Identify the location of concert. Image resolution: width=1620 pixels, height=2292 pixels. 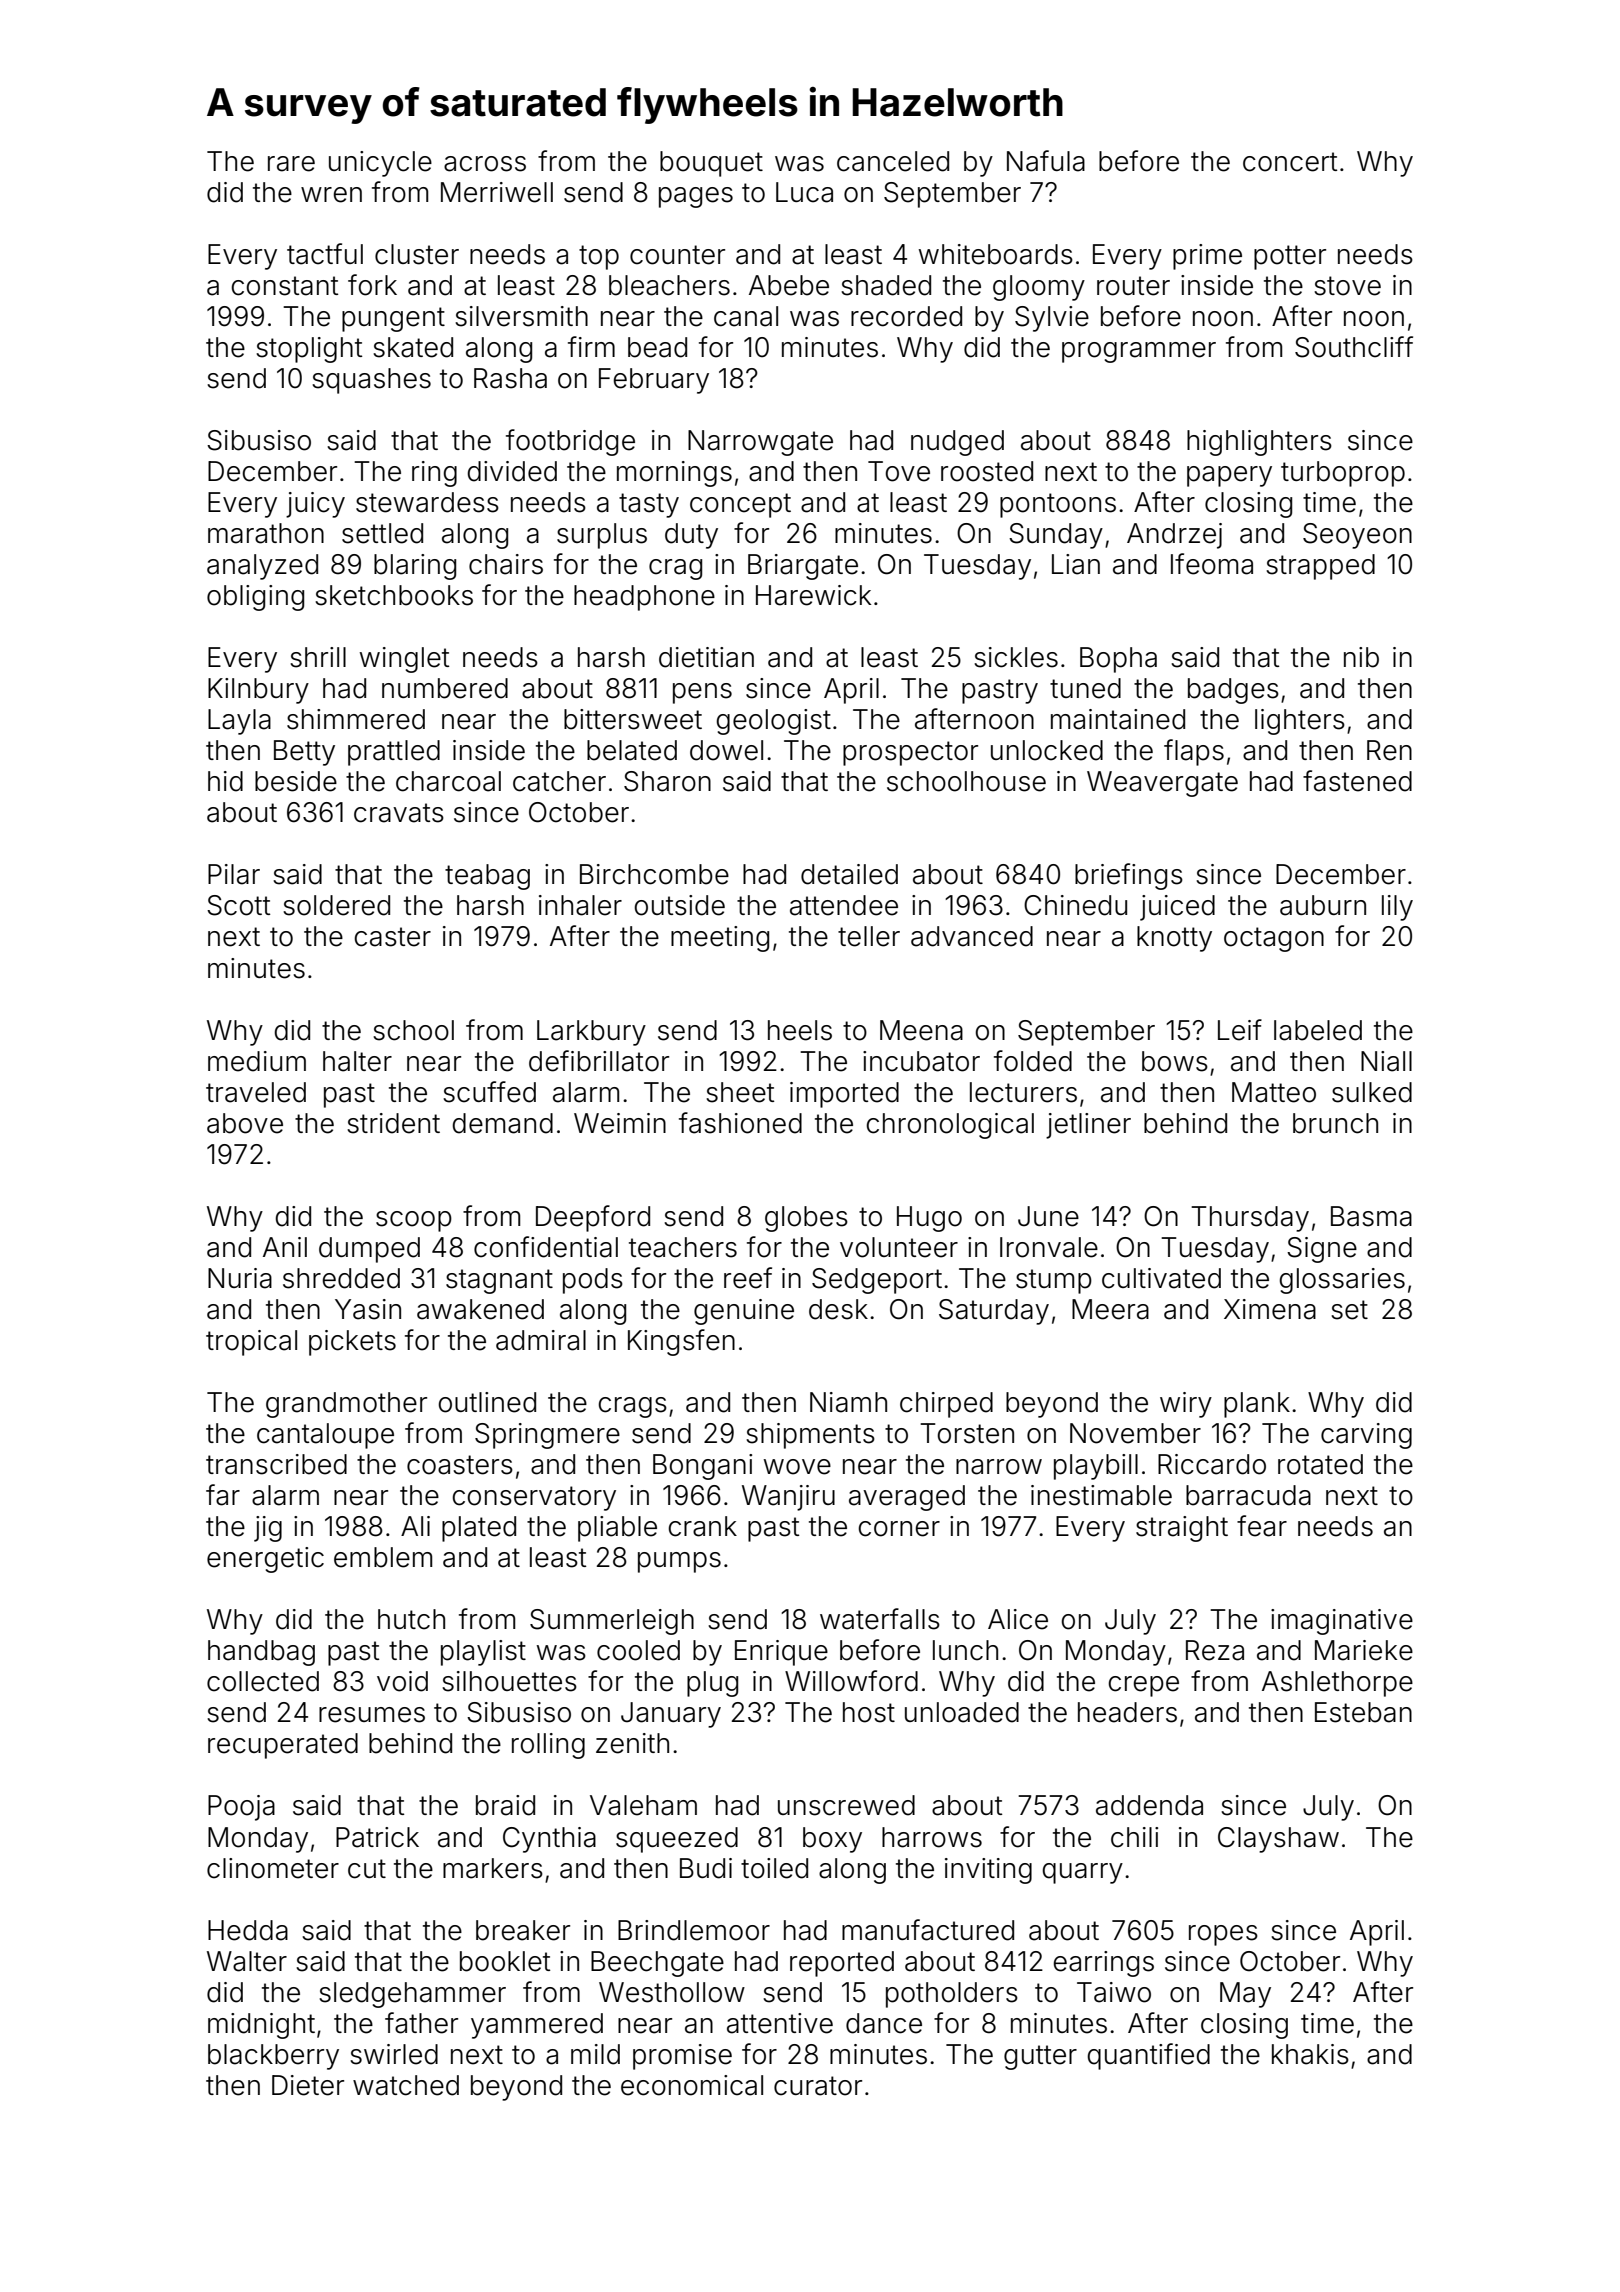
(1290, 162).
